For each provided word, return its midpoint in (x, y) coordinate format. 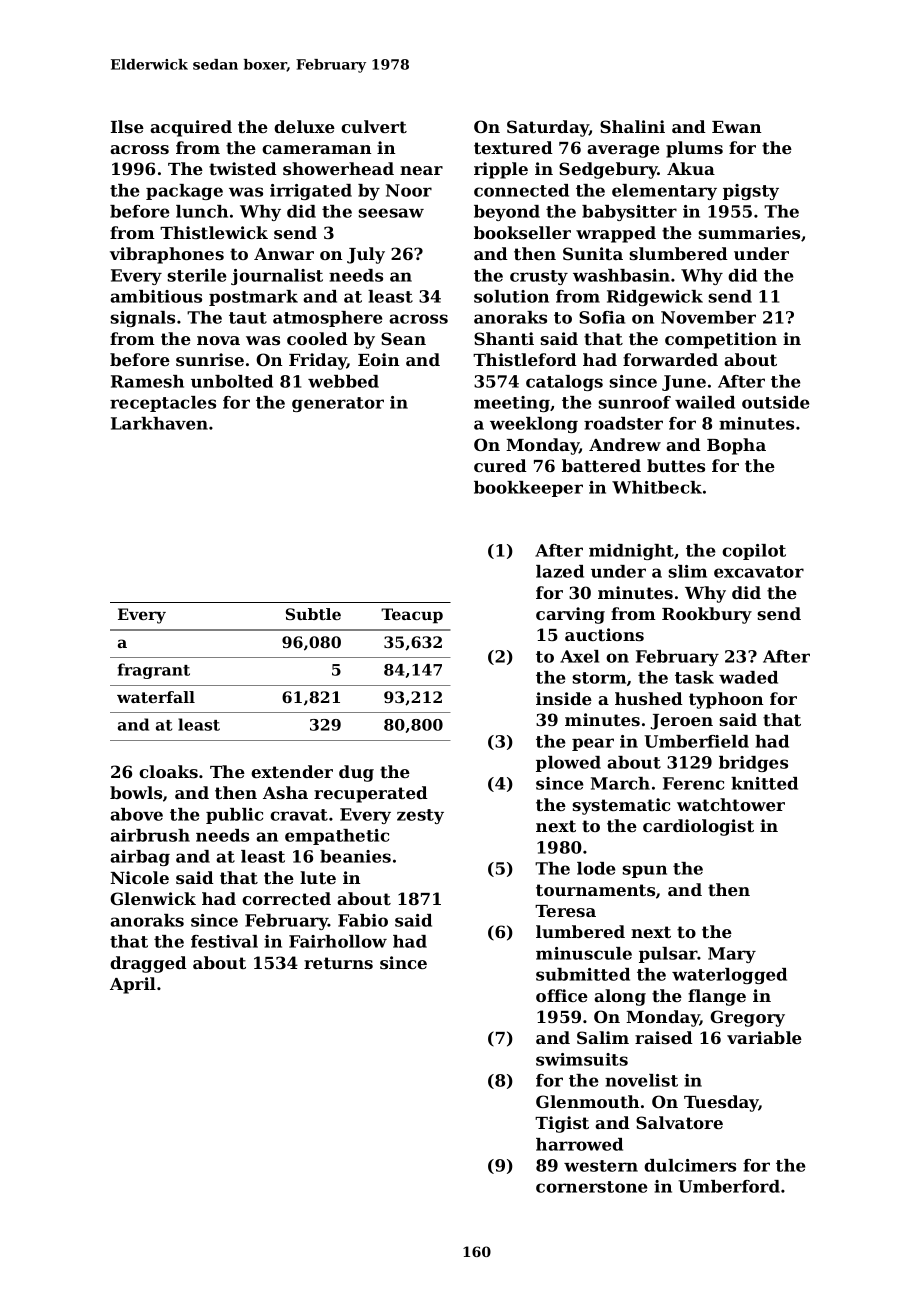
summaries (749, 232)
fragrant (153, 671)
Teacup (412, 616)
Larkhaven (159, 423)
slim (687, 571)
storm (599, 678)
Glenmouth (587, 1101)
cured (500, 465)
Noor (409, 190)
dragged (148, 964)
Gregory (747, 1018)
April (133, 985)
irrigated (311, 192)
